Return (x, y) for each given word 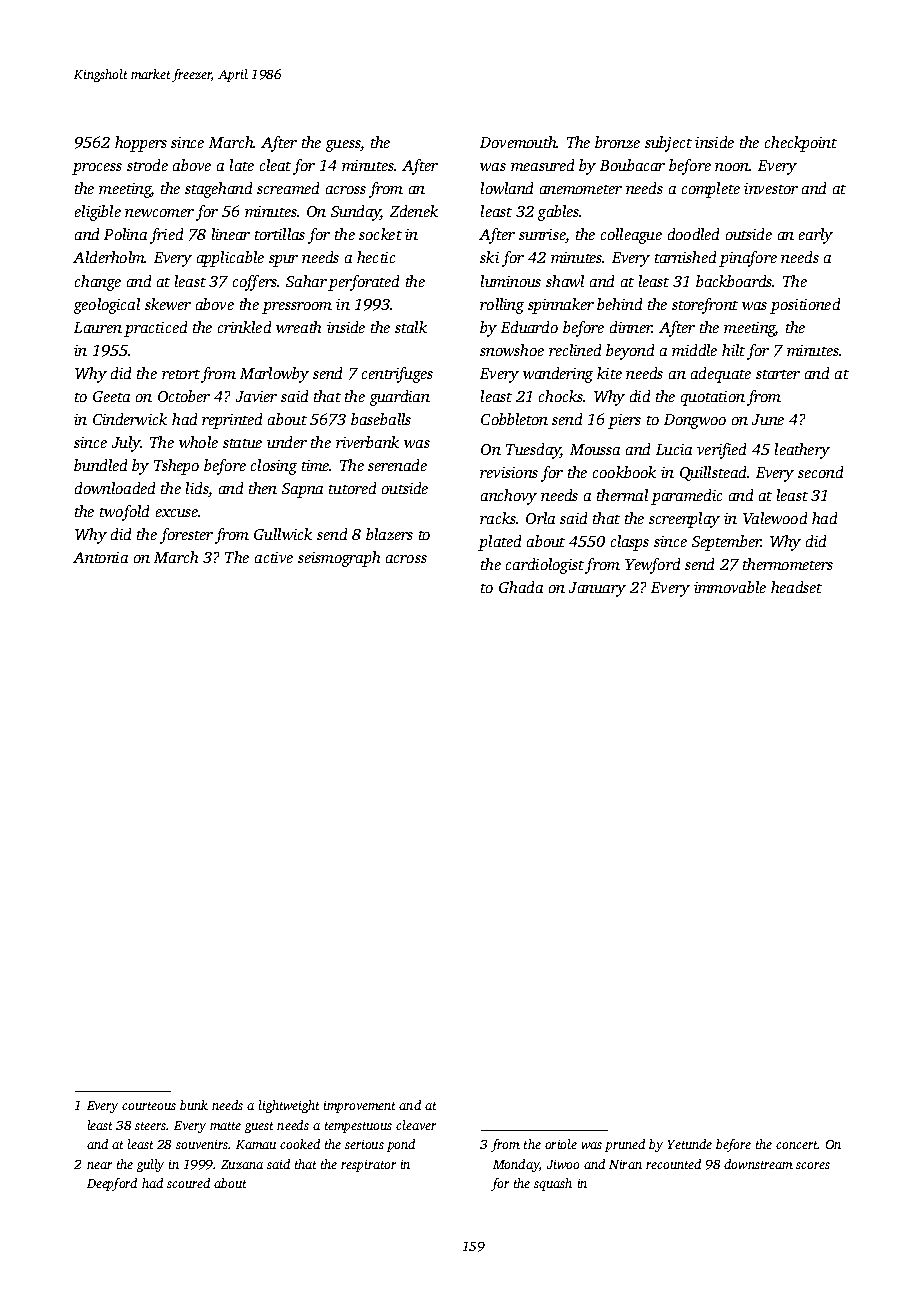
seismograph (339, 559)
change (98, 283)
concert (797, 1145)
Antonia (100, 557)
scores (813, 1165)
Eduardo (529, 327)
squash (553, 1184)
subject (668, 144)
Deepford (112, 1184)
